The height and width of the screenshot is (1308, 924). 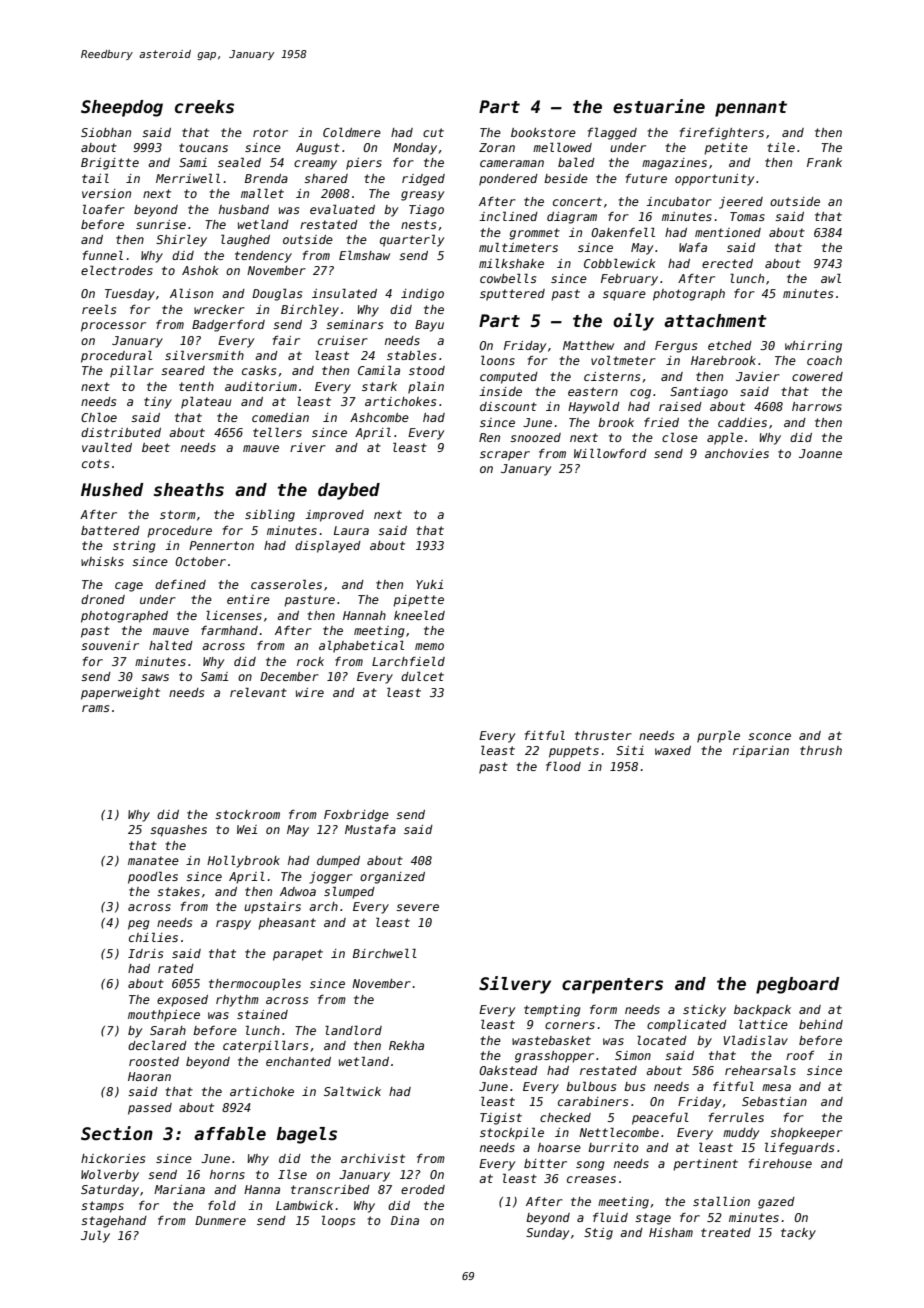 What do you see at coordinates (103, 255) in the screenshot?
I see `funnel` at bounding box center [103, 255].
